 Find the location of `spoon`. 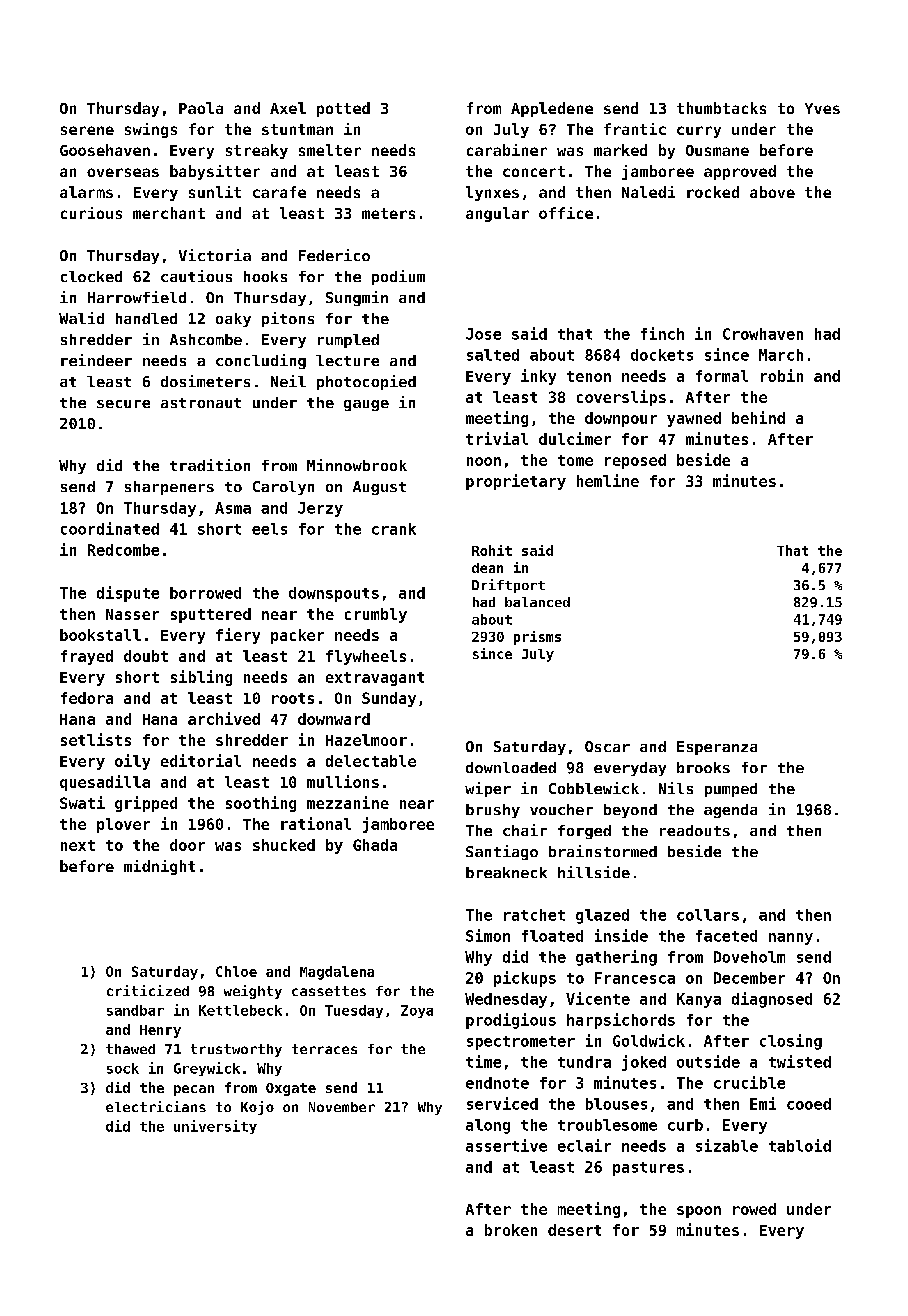

spoon is located at coordinates (699, 1212).
